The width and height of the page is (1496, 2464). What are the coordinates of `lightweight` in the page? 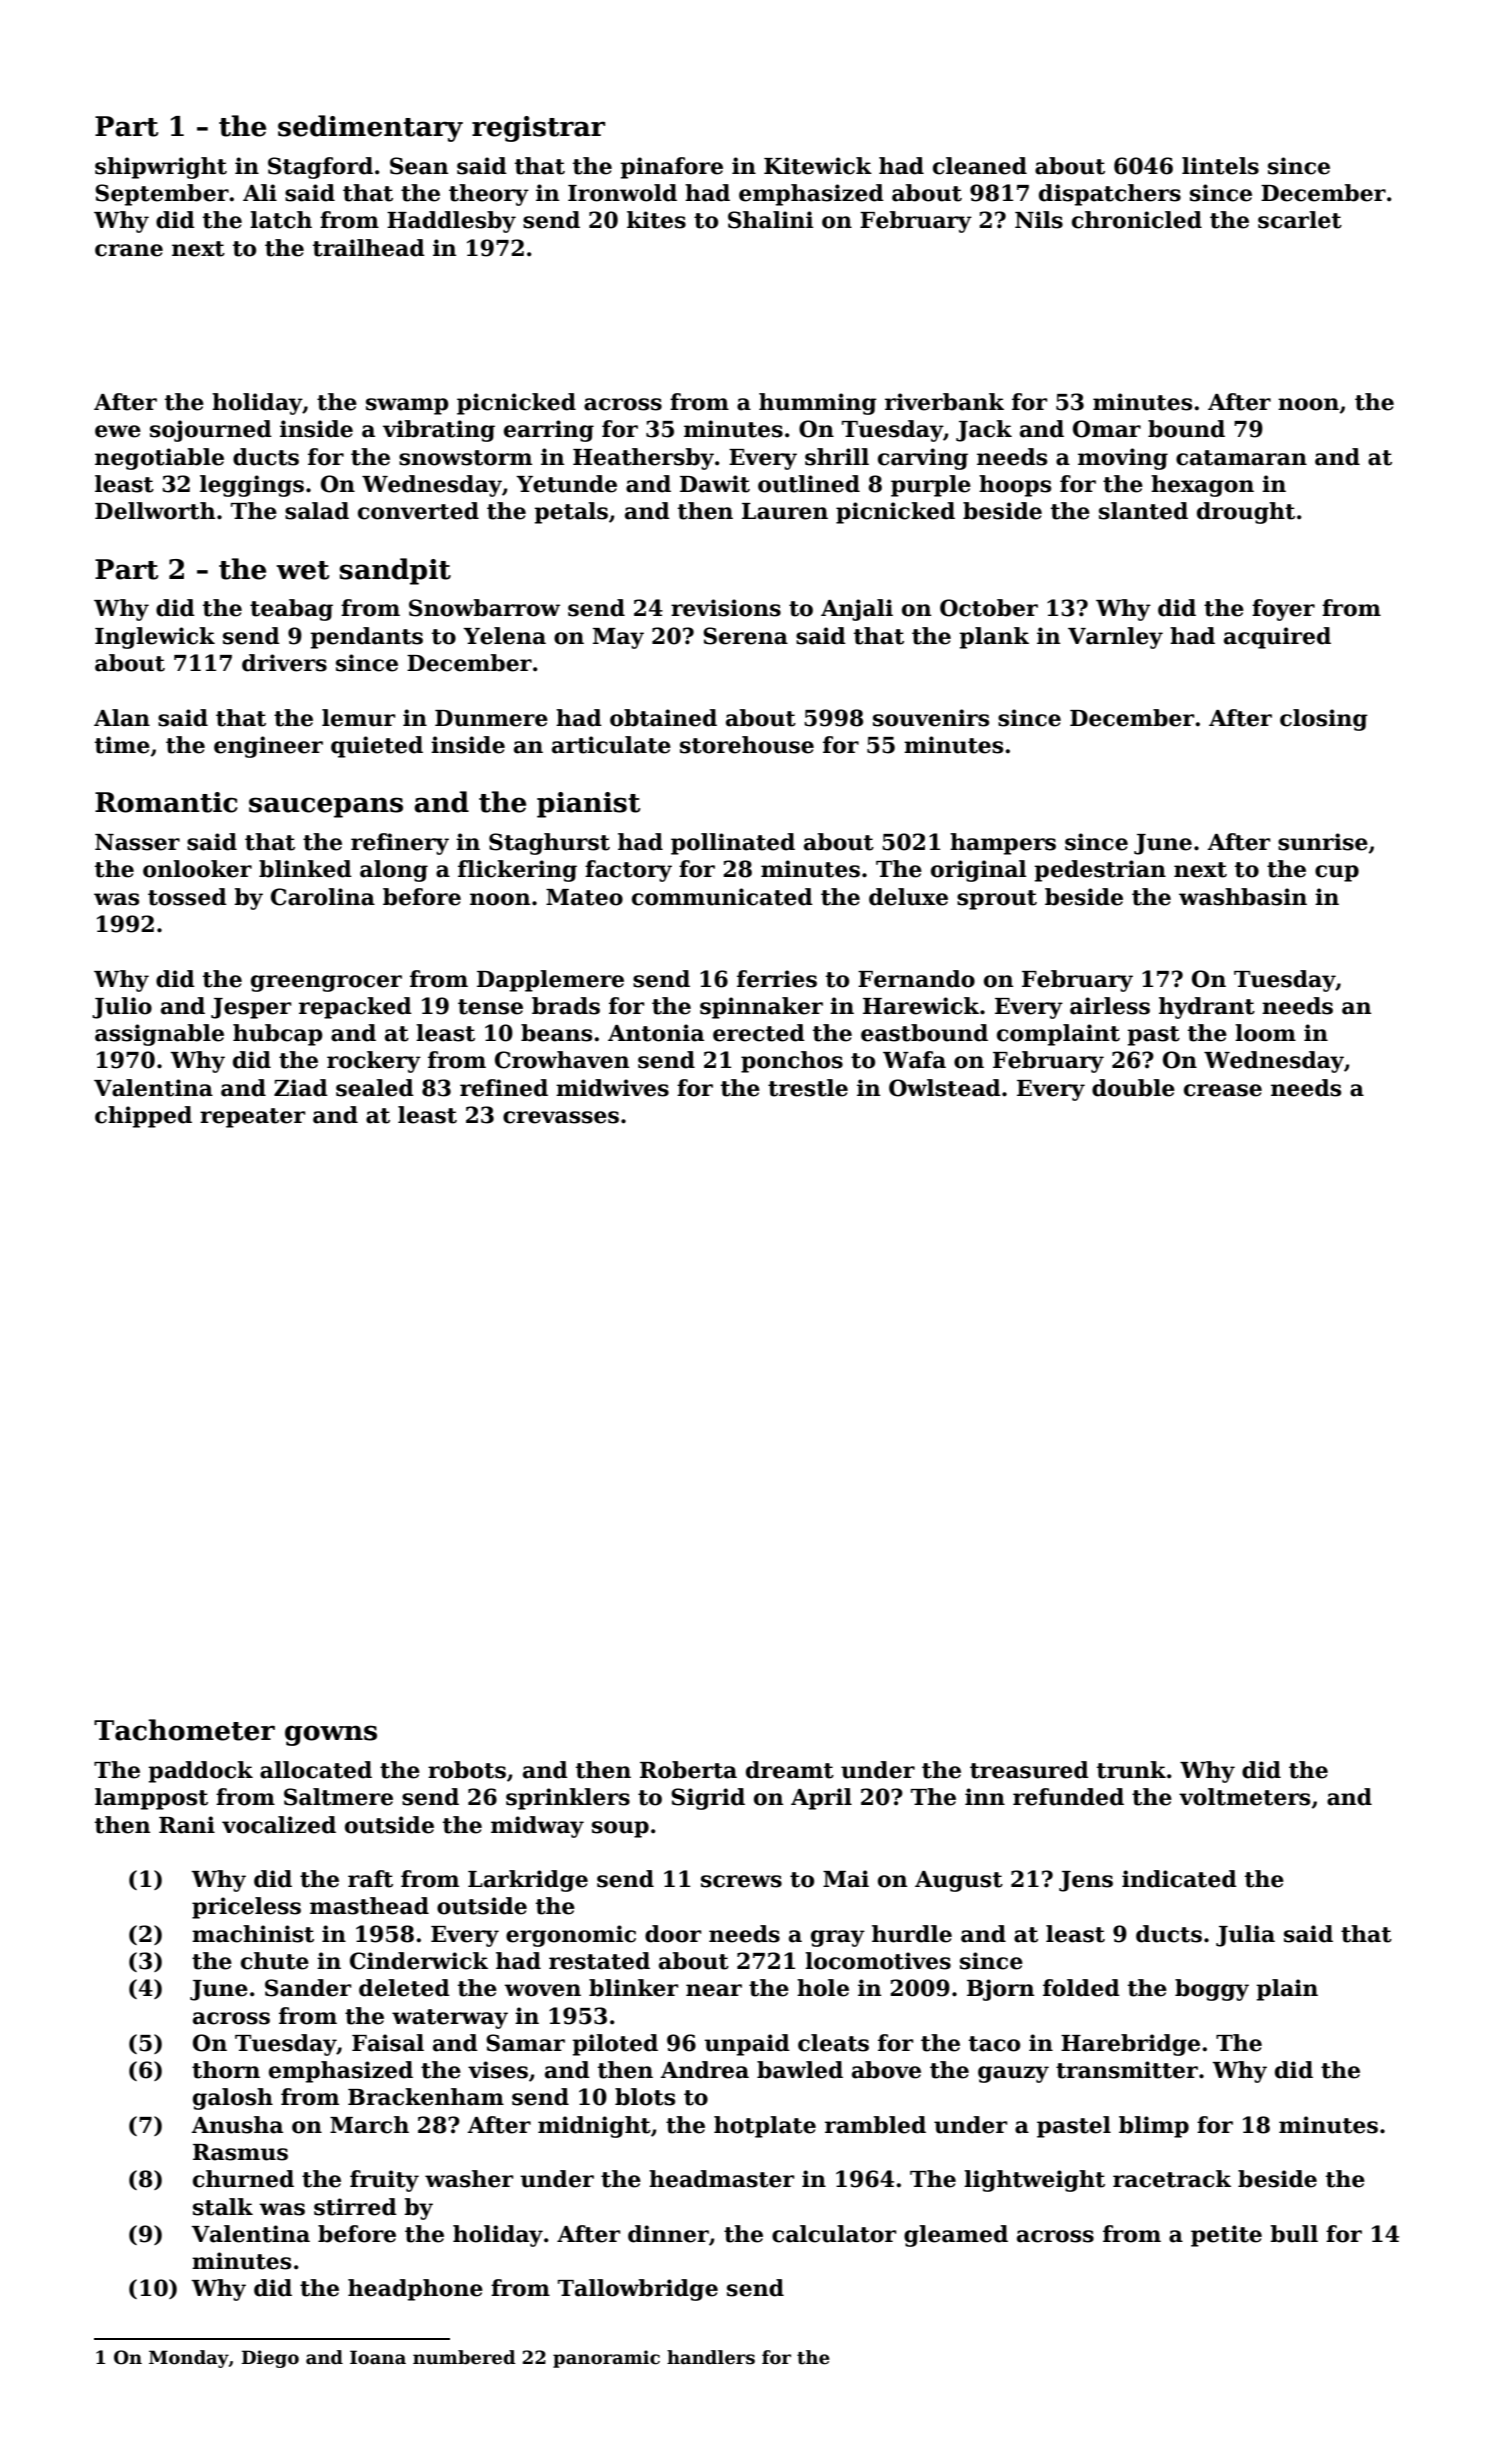 It's located at (1034, 2181).
